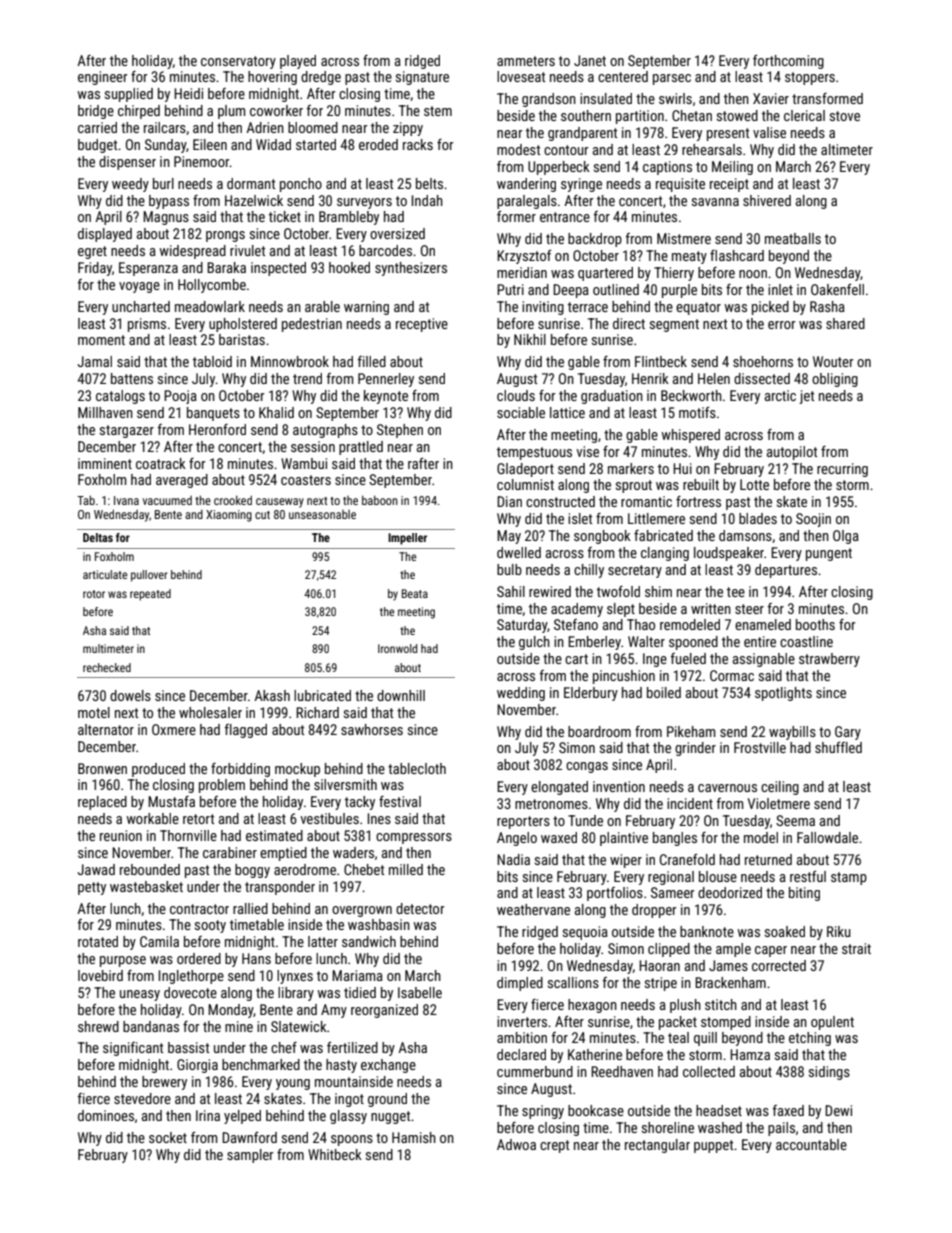 The height and width of the image is (1233, 952). Describe the element at coordinates (150, 595) in the image. I see `repeated` at that location.
